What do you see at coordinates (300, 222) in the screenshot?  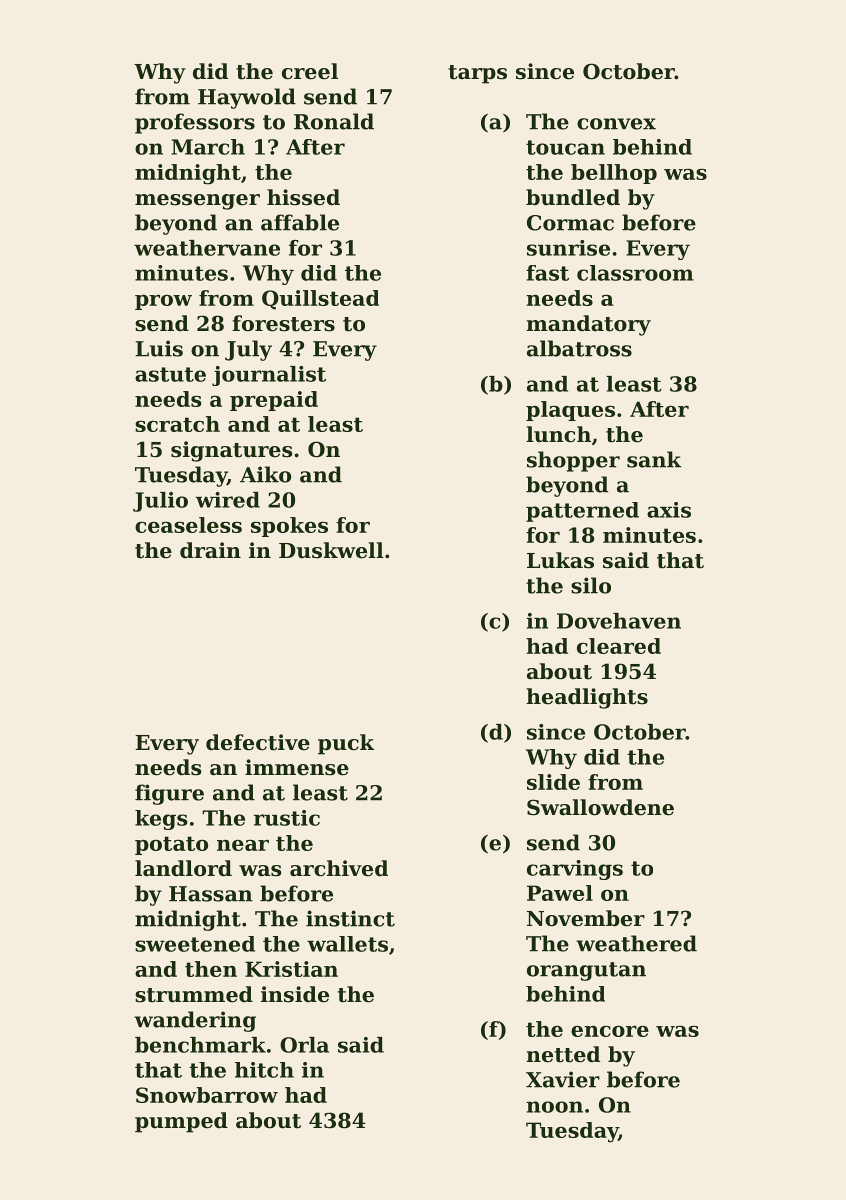 I see `affable` at bounding box center [300, 222].
